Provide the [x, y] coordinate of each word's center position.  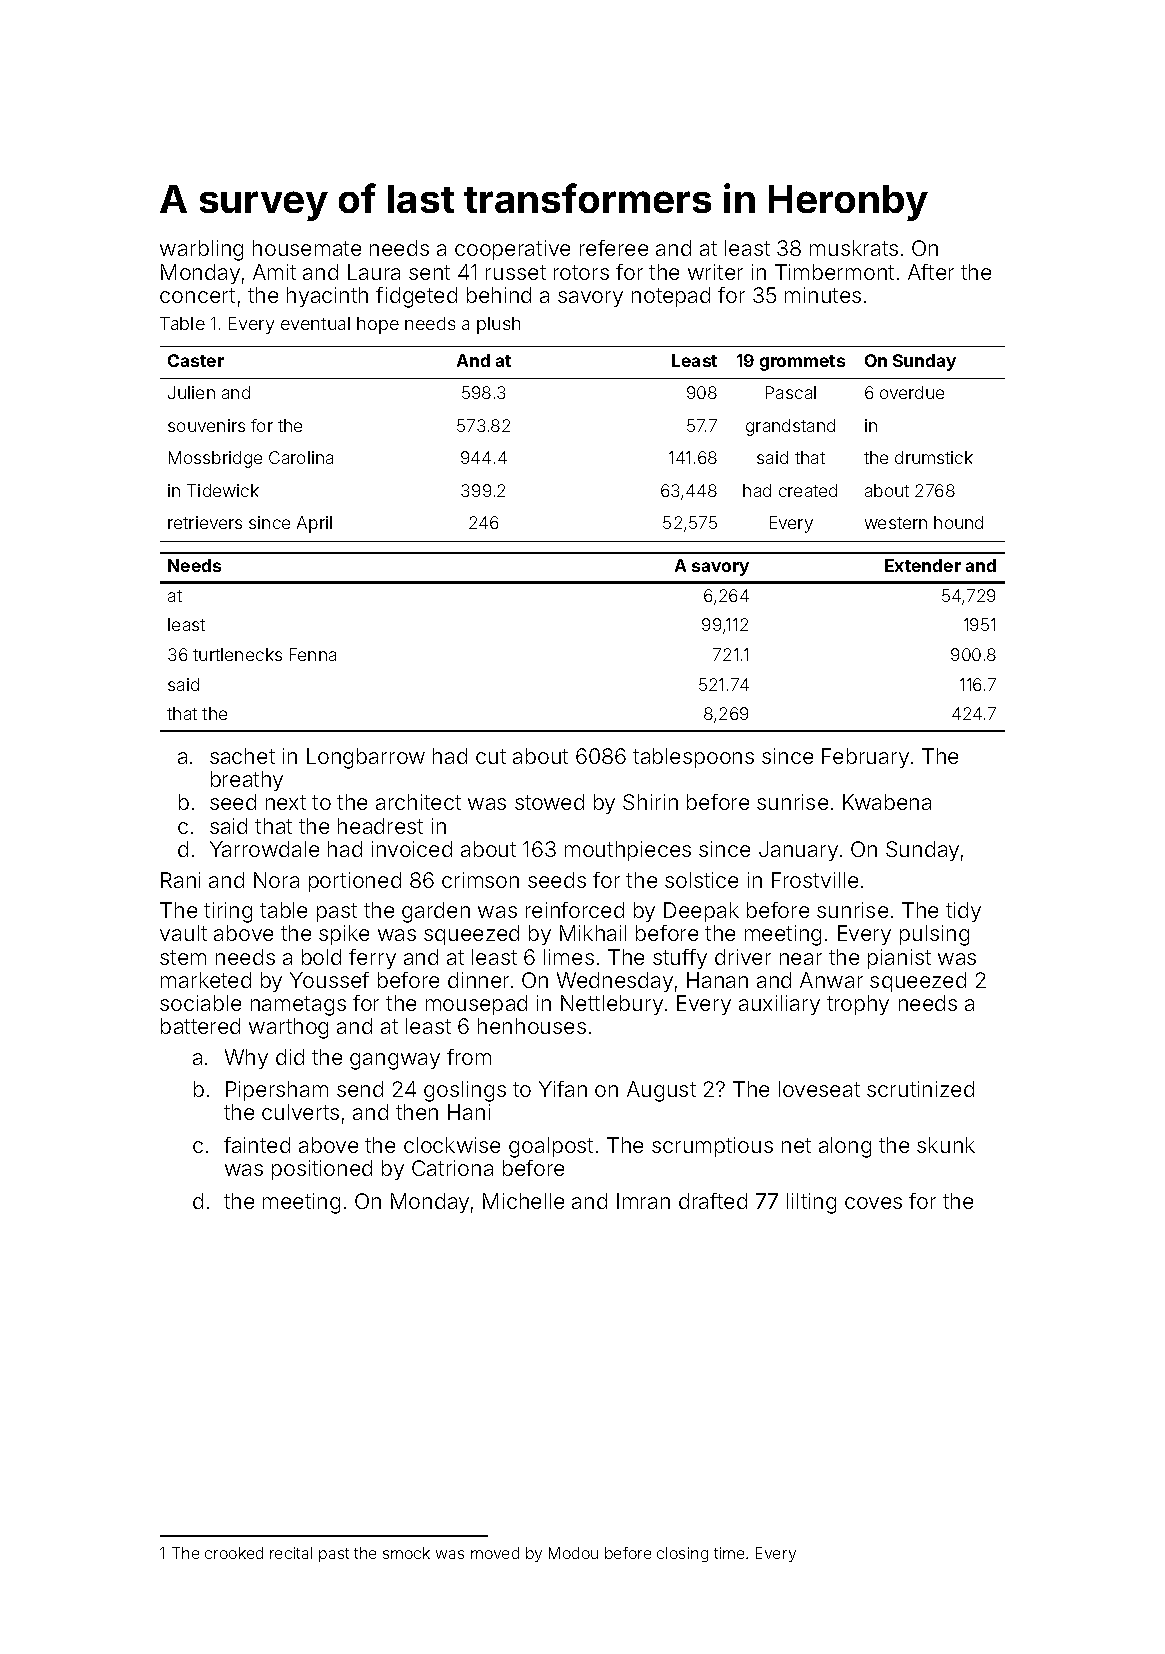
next [286, 802]
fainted [257, 1145]
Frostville [815, 880]
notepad [671, 297]
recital [291, 1553]
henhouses [532, 1026]
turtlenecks [237, 654]
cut [491, 756]
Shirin [650, 802]
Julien [191, 392]
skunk [946, 1145]
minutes [823, 295]
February [865, 758]
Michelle [523, 1201]
